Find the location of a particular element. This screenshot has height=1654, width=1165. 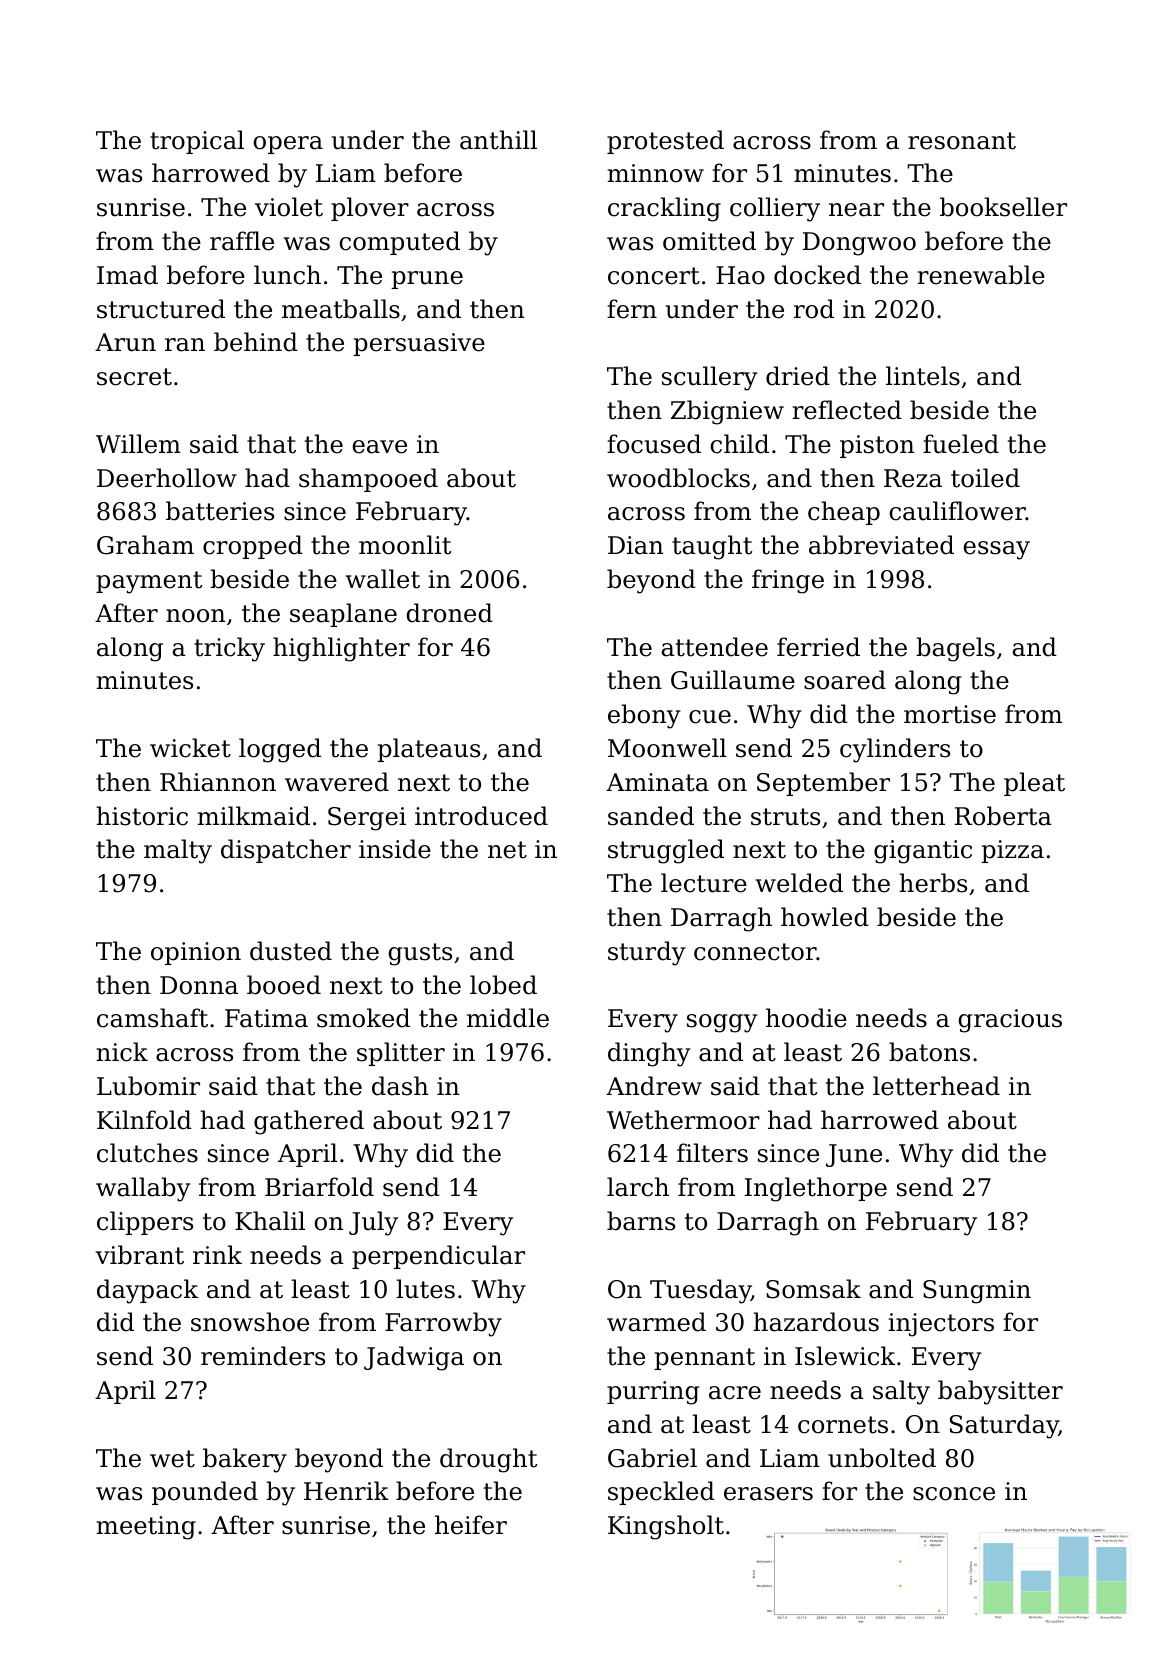

fern is located at coordinates (632, 309).
